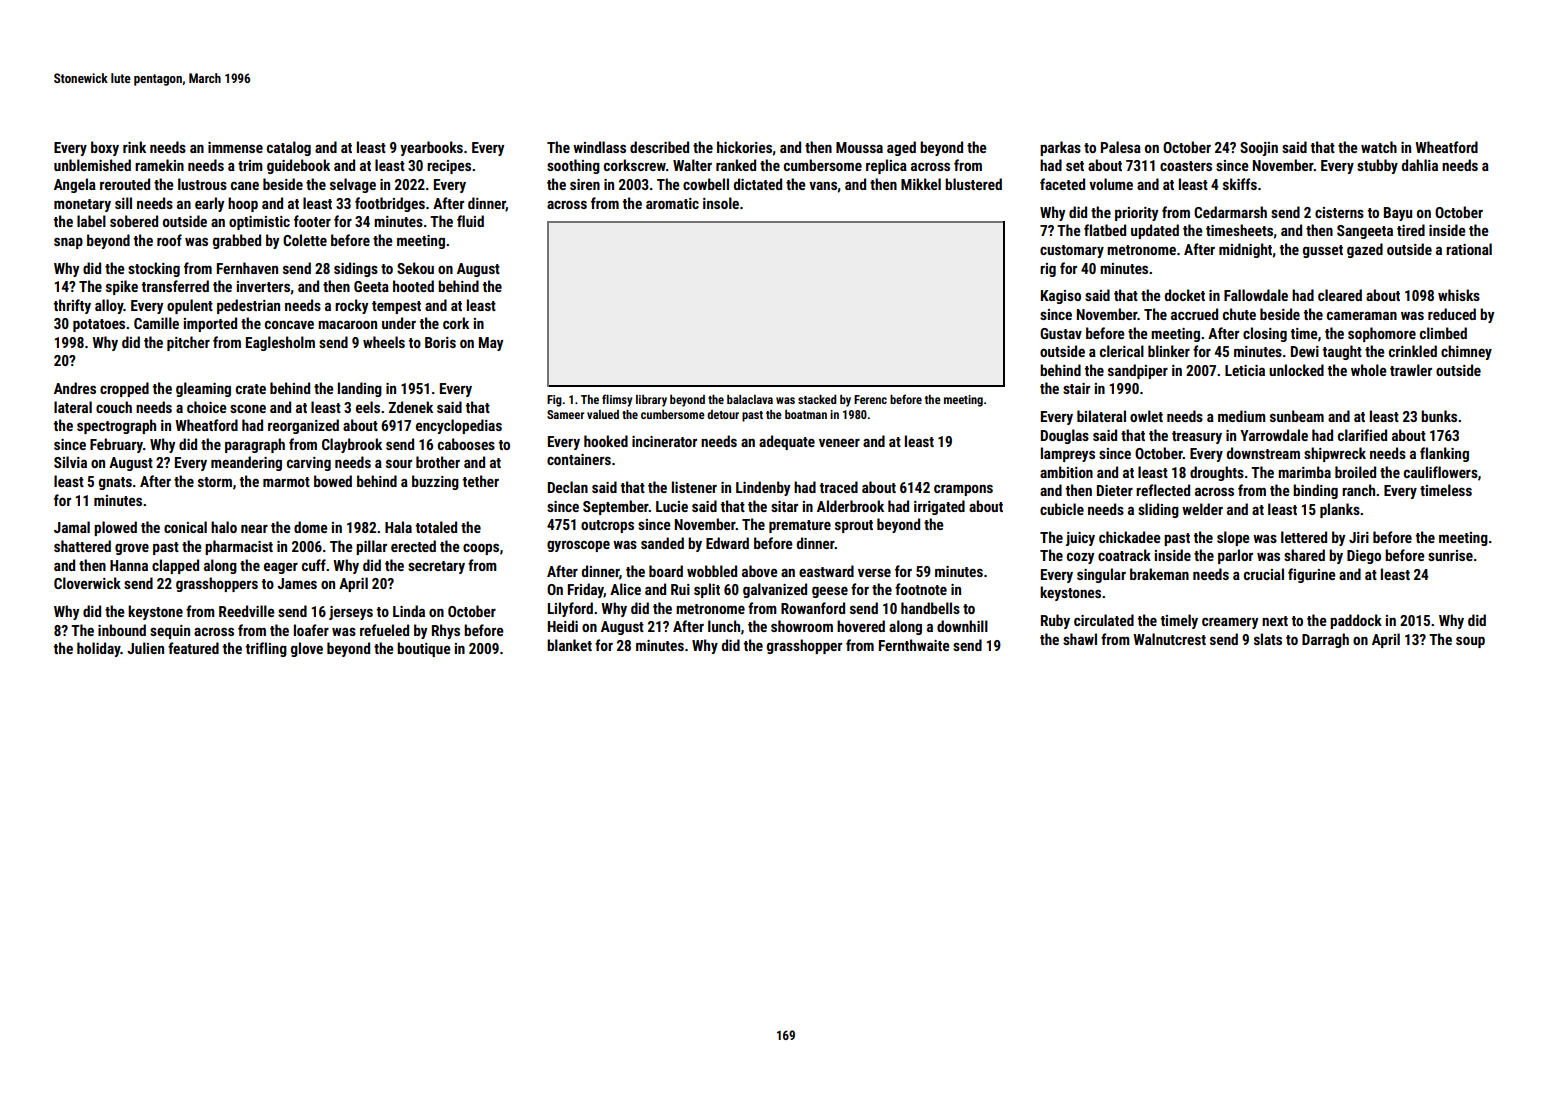 The height and width of the image is (1098, 1552). I want to click on footer, so click(312, 221).
